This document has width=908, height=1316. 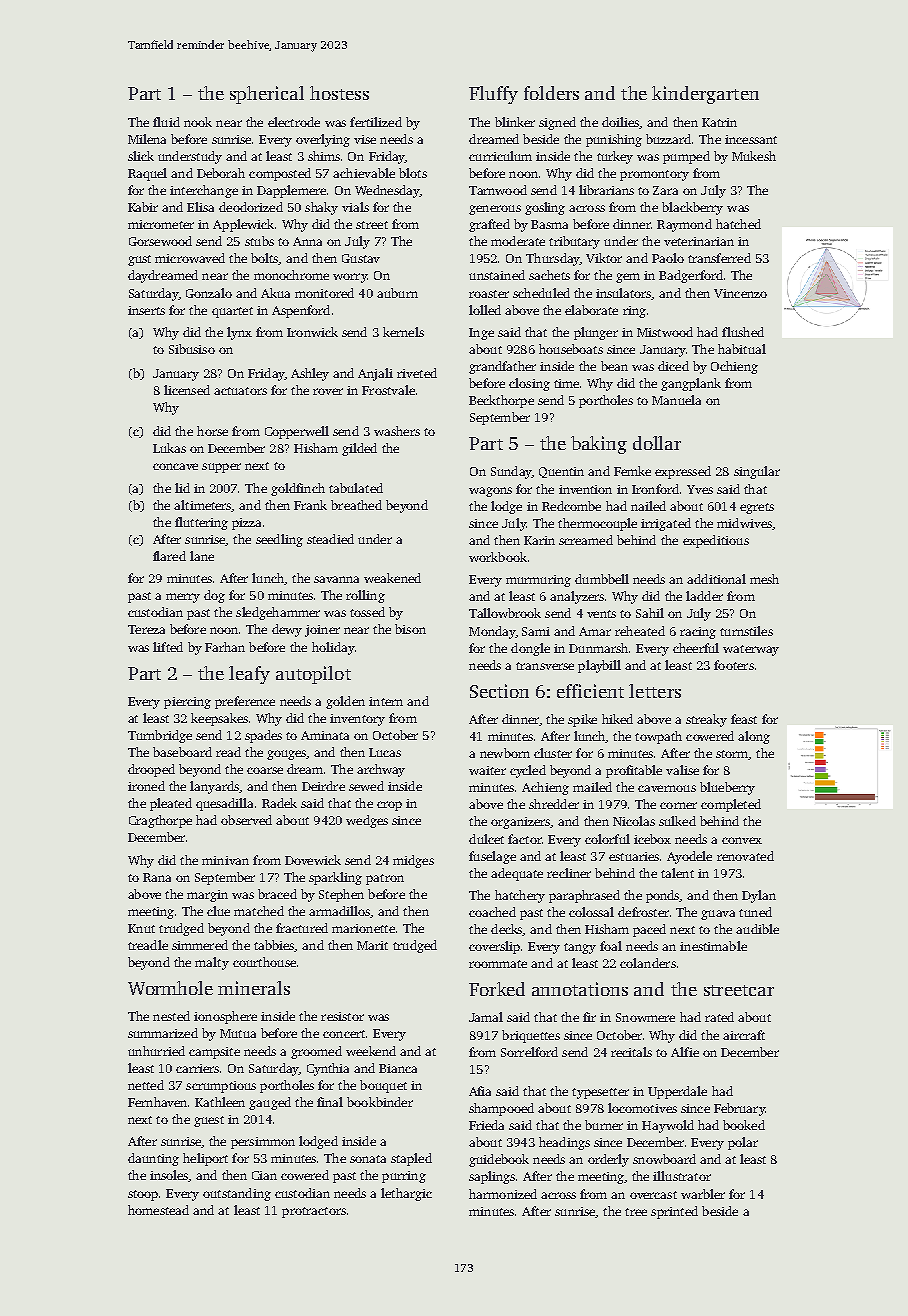 What do you see at coordinates (279, 540) in the document?
I see `seedling` at bounding box center [279, 540].
